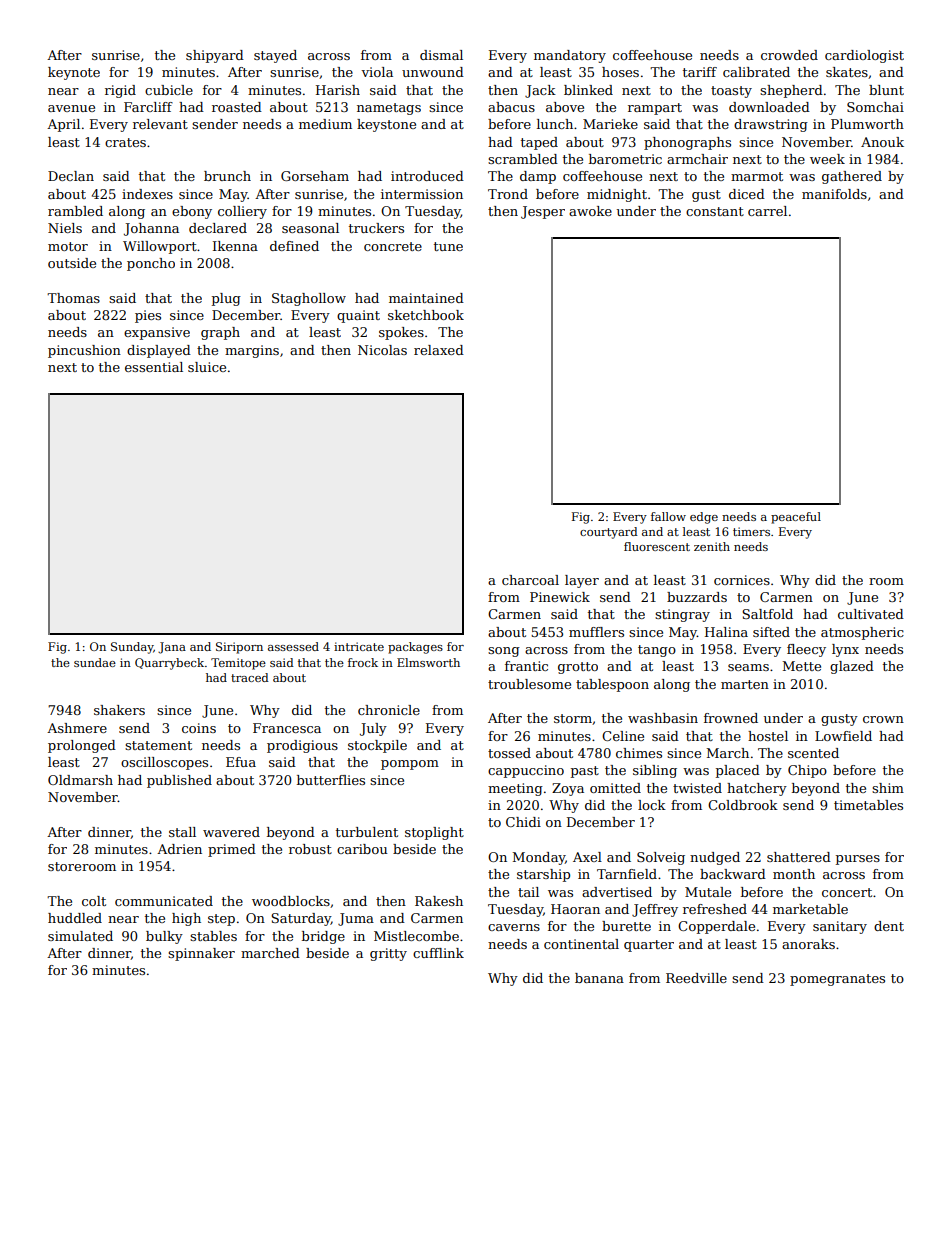 The width and height of the screenshot is (952, 1233). I want to click on charcoal, so click(530, 580).
